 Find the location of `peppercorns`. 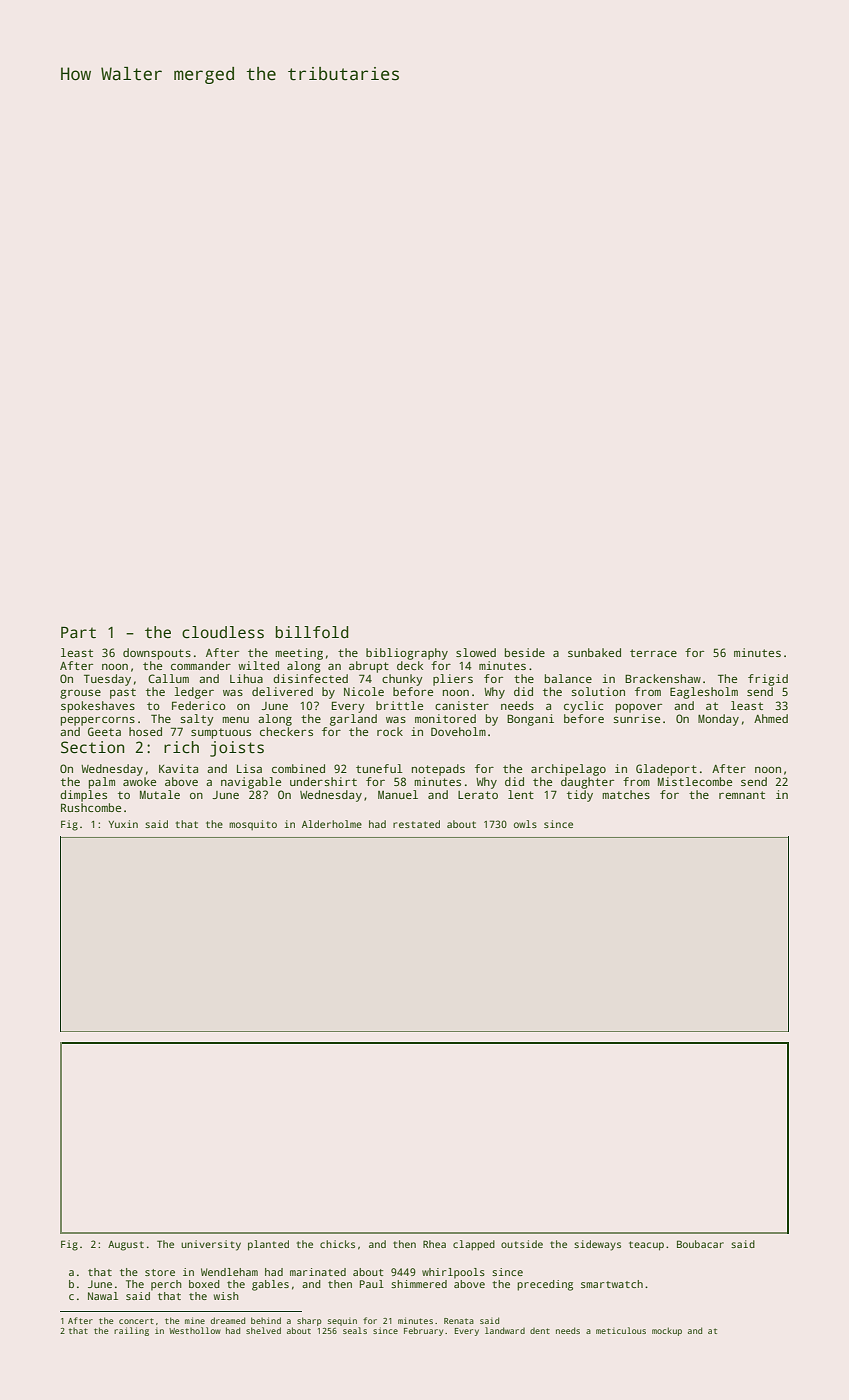

peppercorns is located at coordinates (98, 721).
